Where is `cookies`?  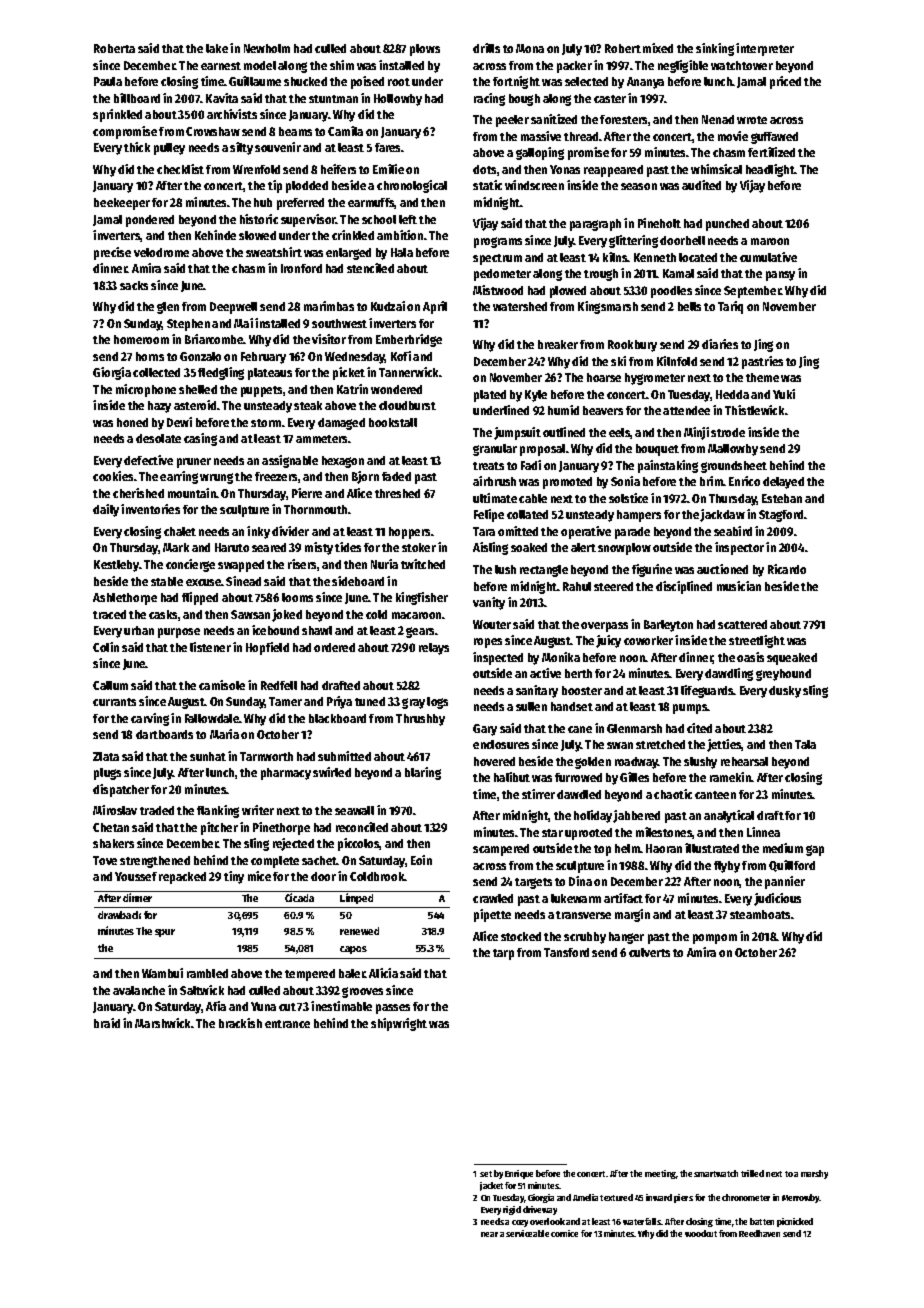
cookies is located at coordinates (113, 476).
